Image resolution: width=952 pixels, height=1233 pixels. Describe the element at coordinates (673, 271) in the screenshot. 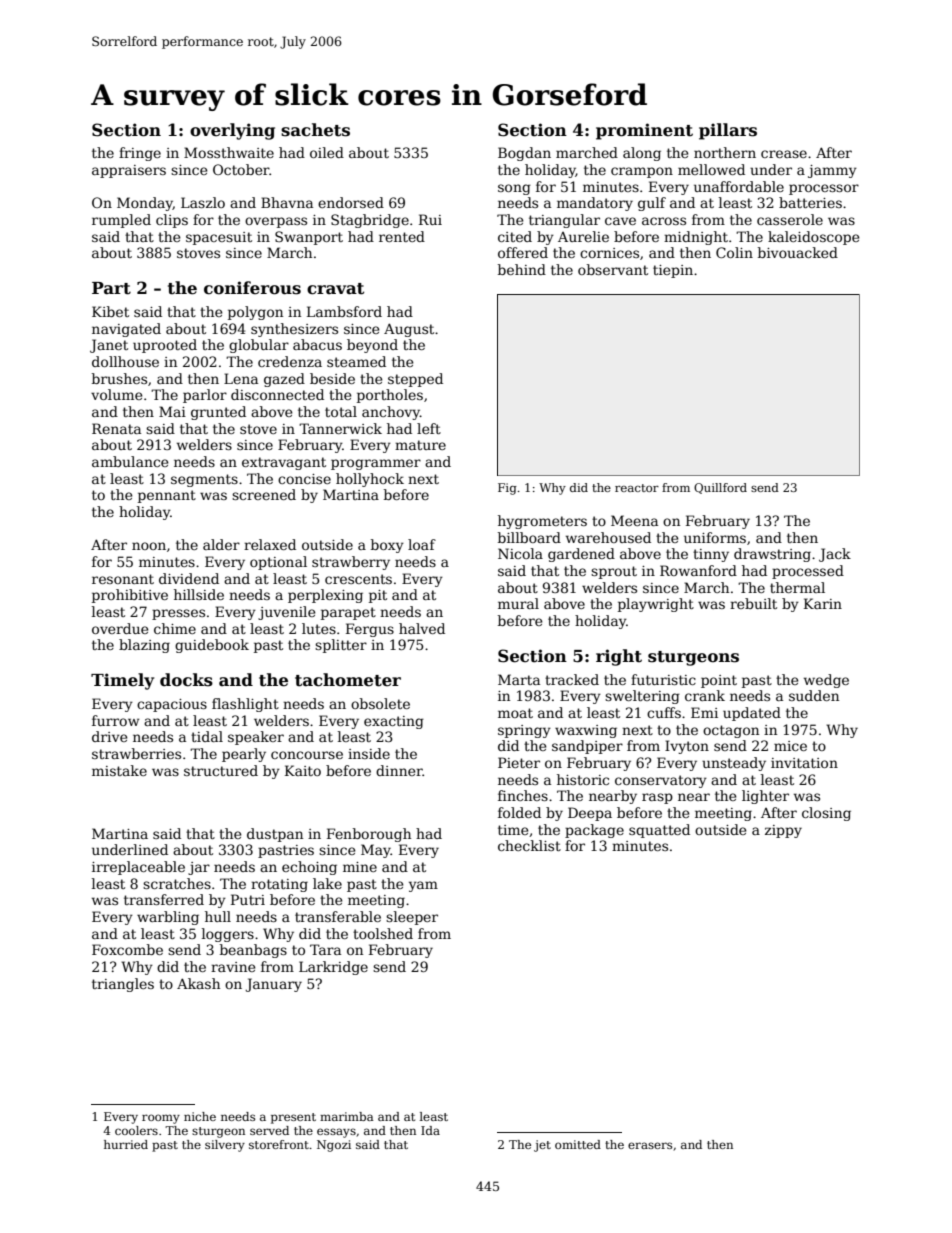

I see `tiepin` at that location.
